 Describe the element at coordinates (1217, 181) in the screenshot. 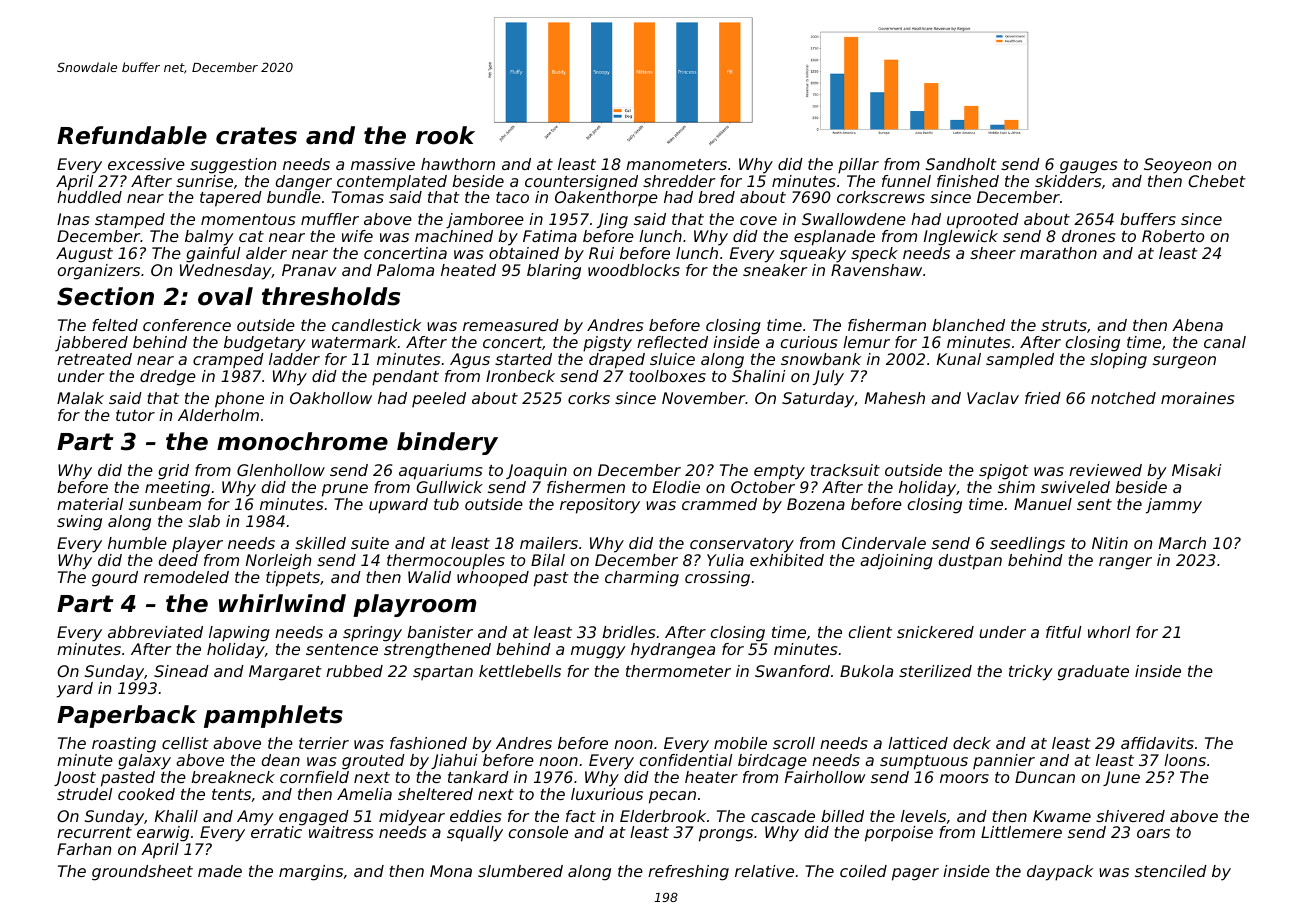

I see `Chebet` at that location.
